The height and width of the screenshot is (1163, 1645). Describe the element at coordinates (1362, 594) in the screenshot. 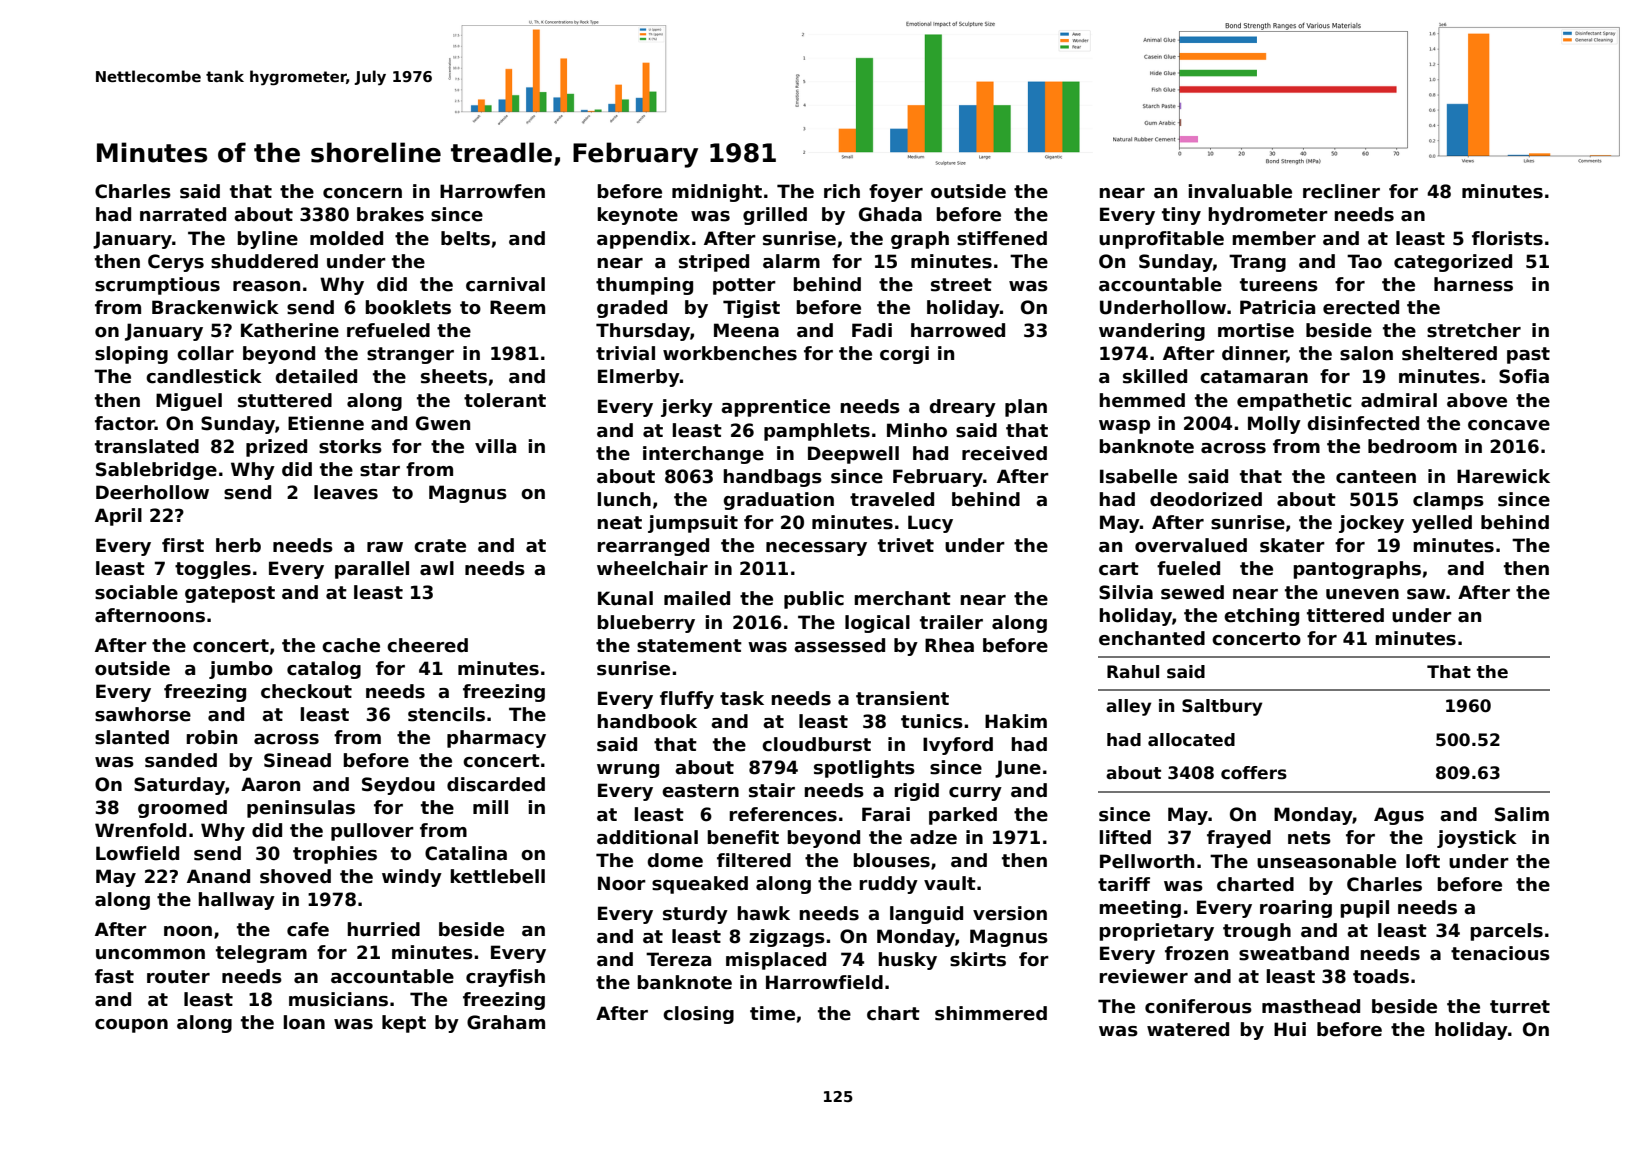

I see `uneven` at that location.
